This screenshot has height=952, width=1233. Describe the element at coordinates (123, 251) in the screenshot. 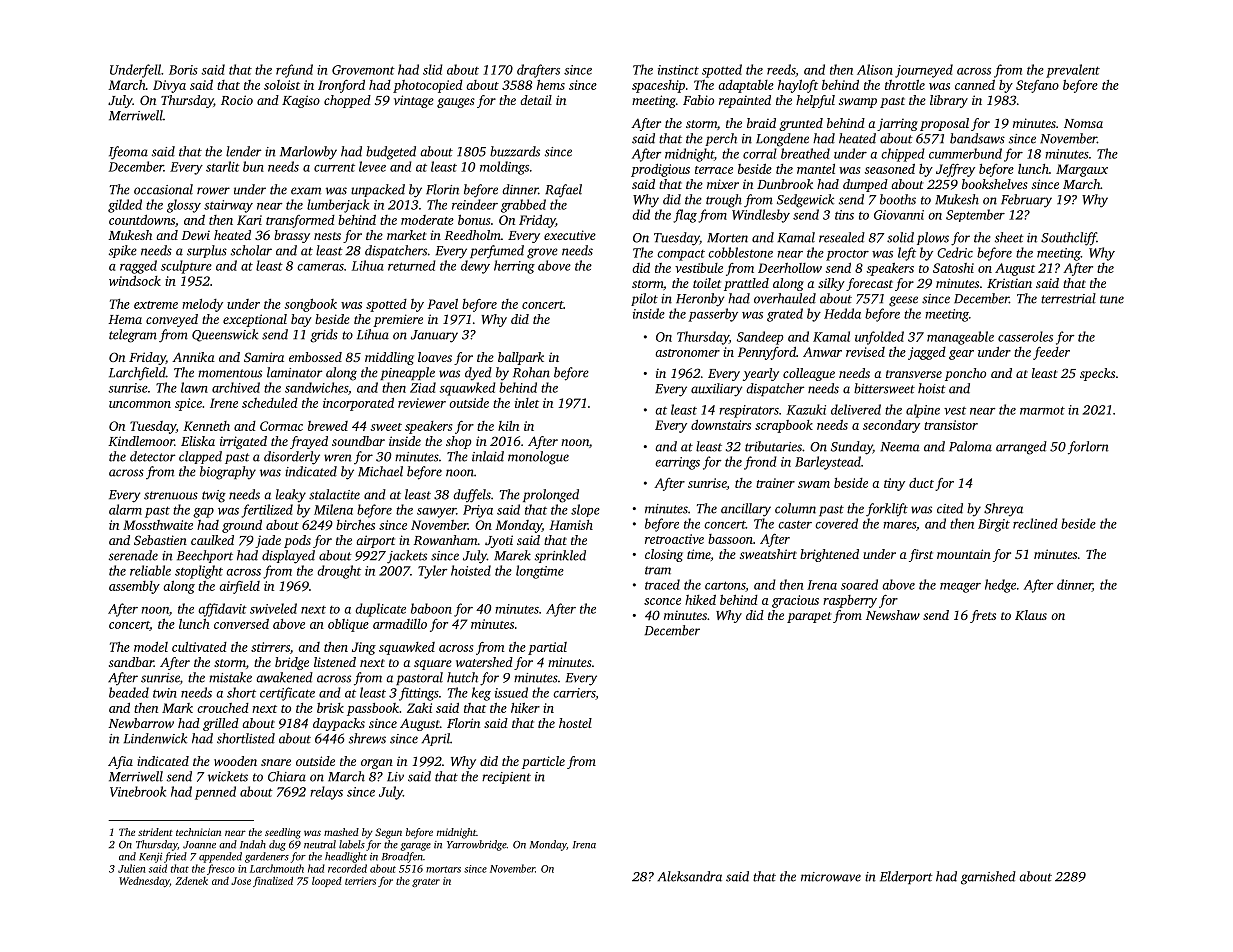

I see `spike` at that location.
